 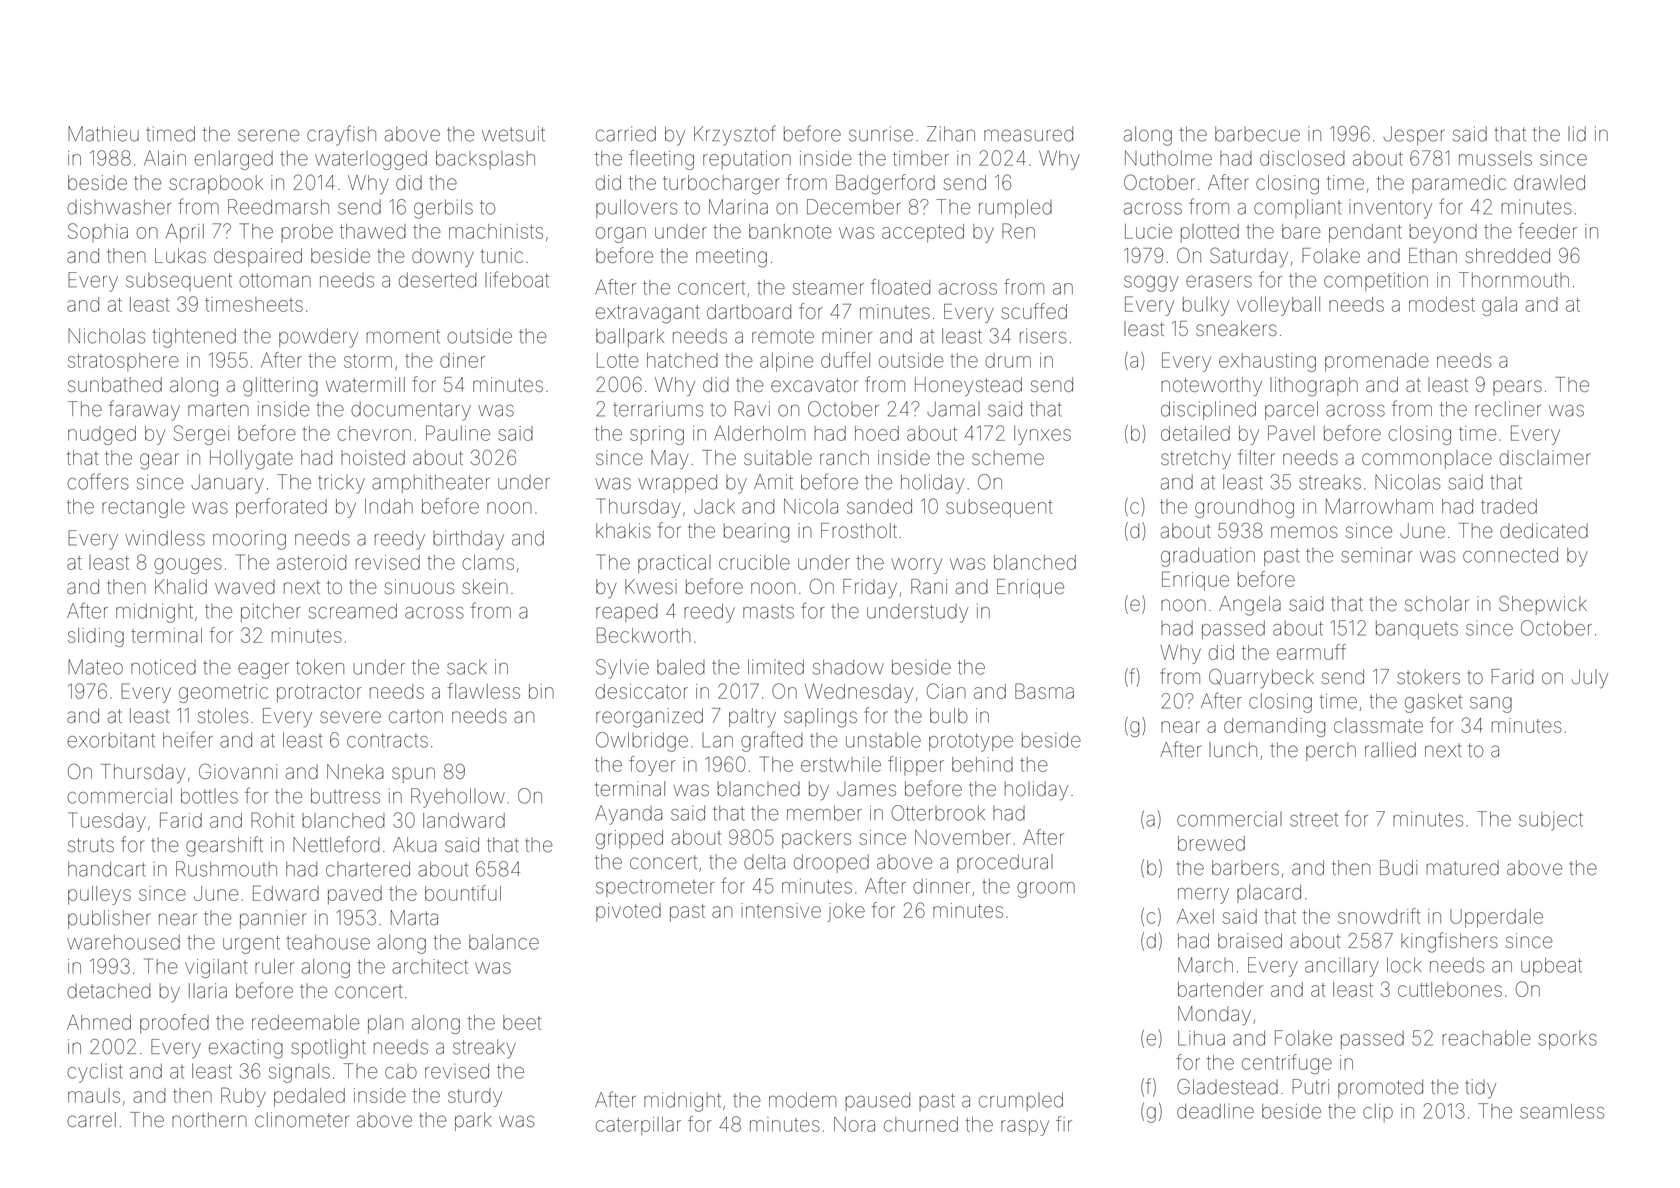 What do you see at coordinates (180, 255) in the image?
I see `Lukas` at bounding box center [180, 255].
